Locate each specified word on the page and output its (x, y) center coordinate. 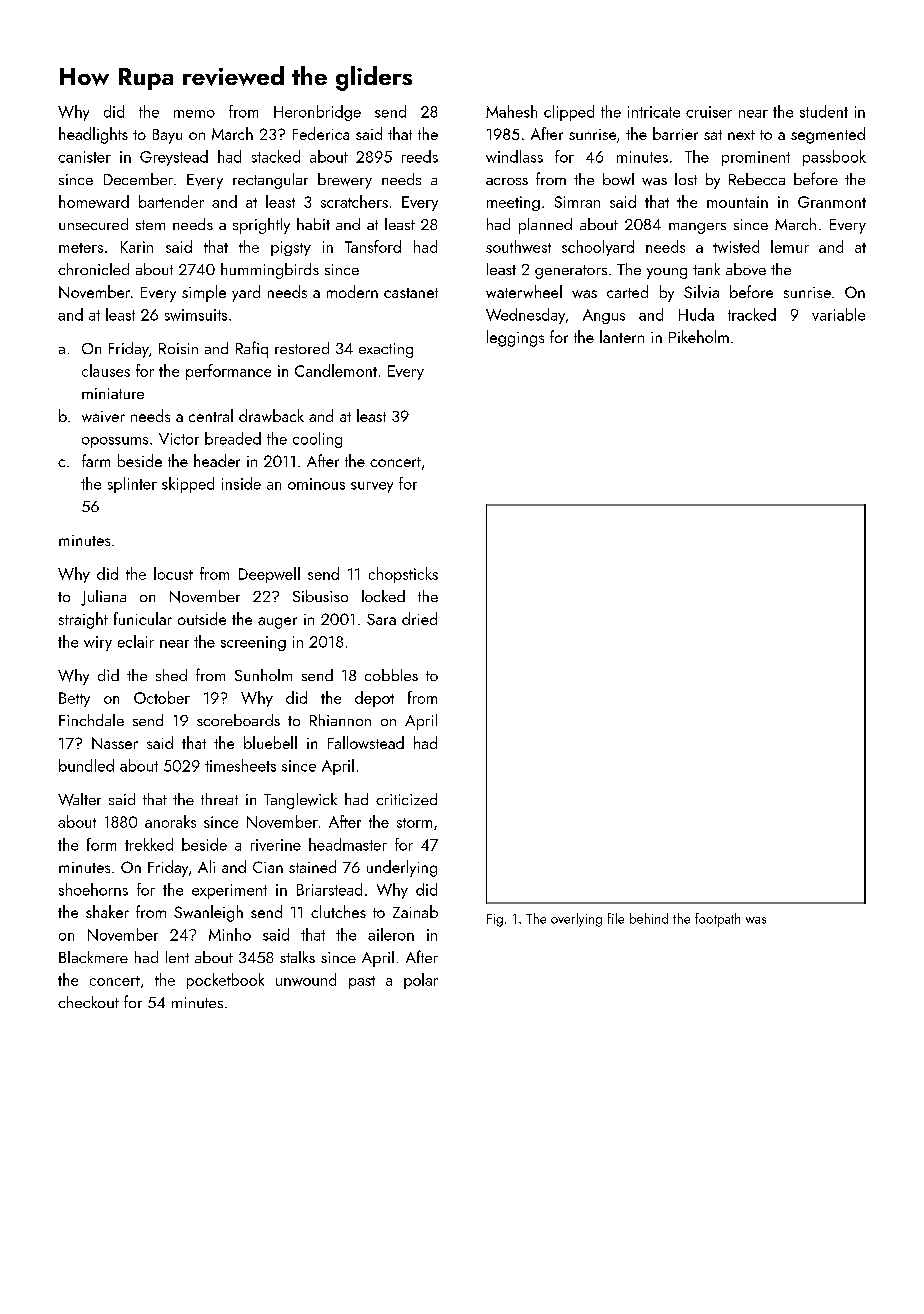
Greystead (174, 158)
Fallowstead (366, 742)
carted (627, 291)
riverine (276, 845)
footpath (717, 920)
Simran (577, 202)
